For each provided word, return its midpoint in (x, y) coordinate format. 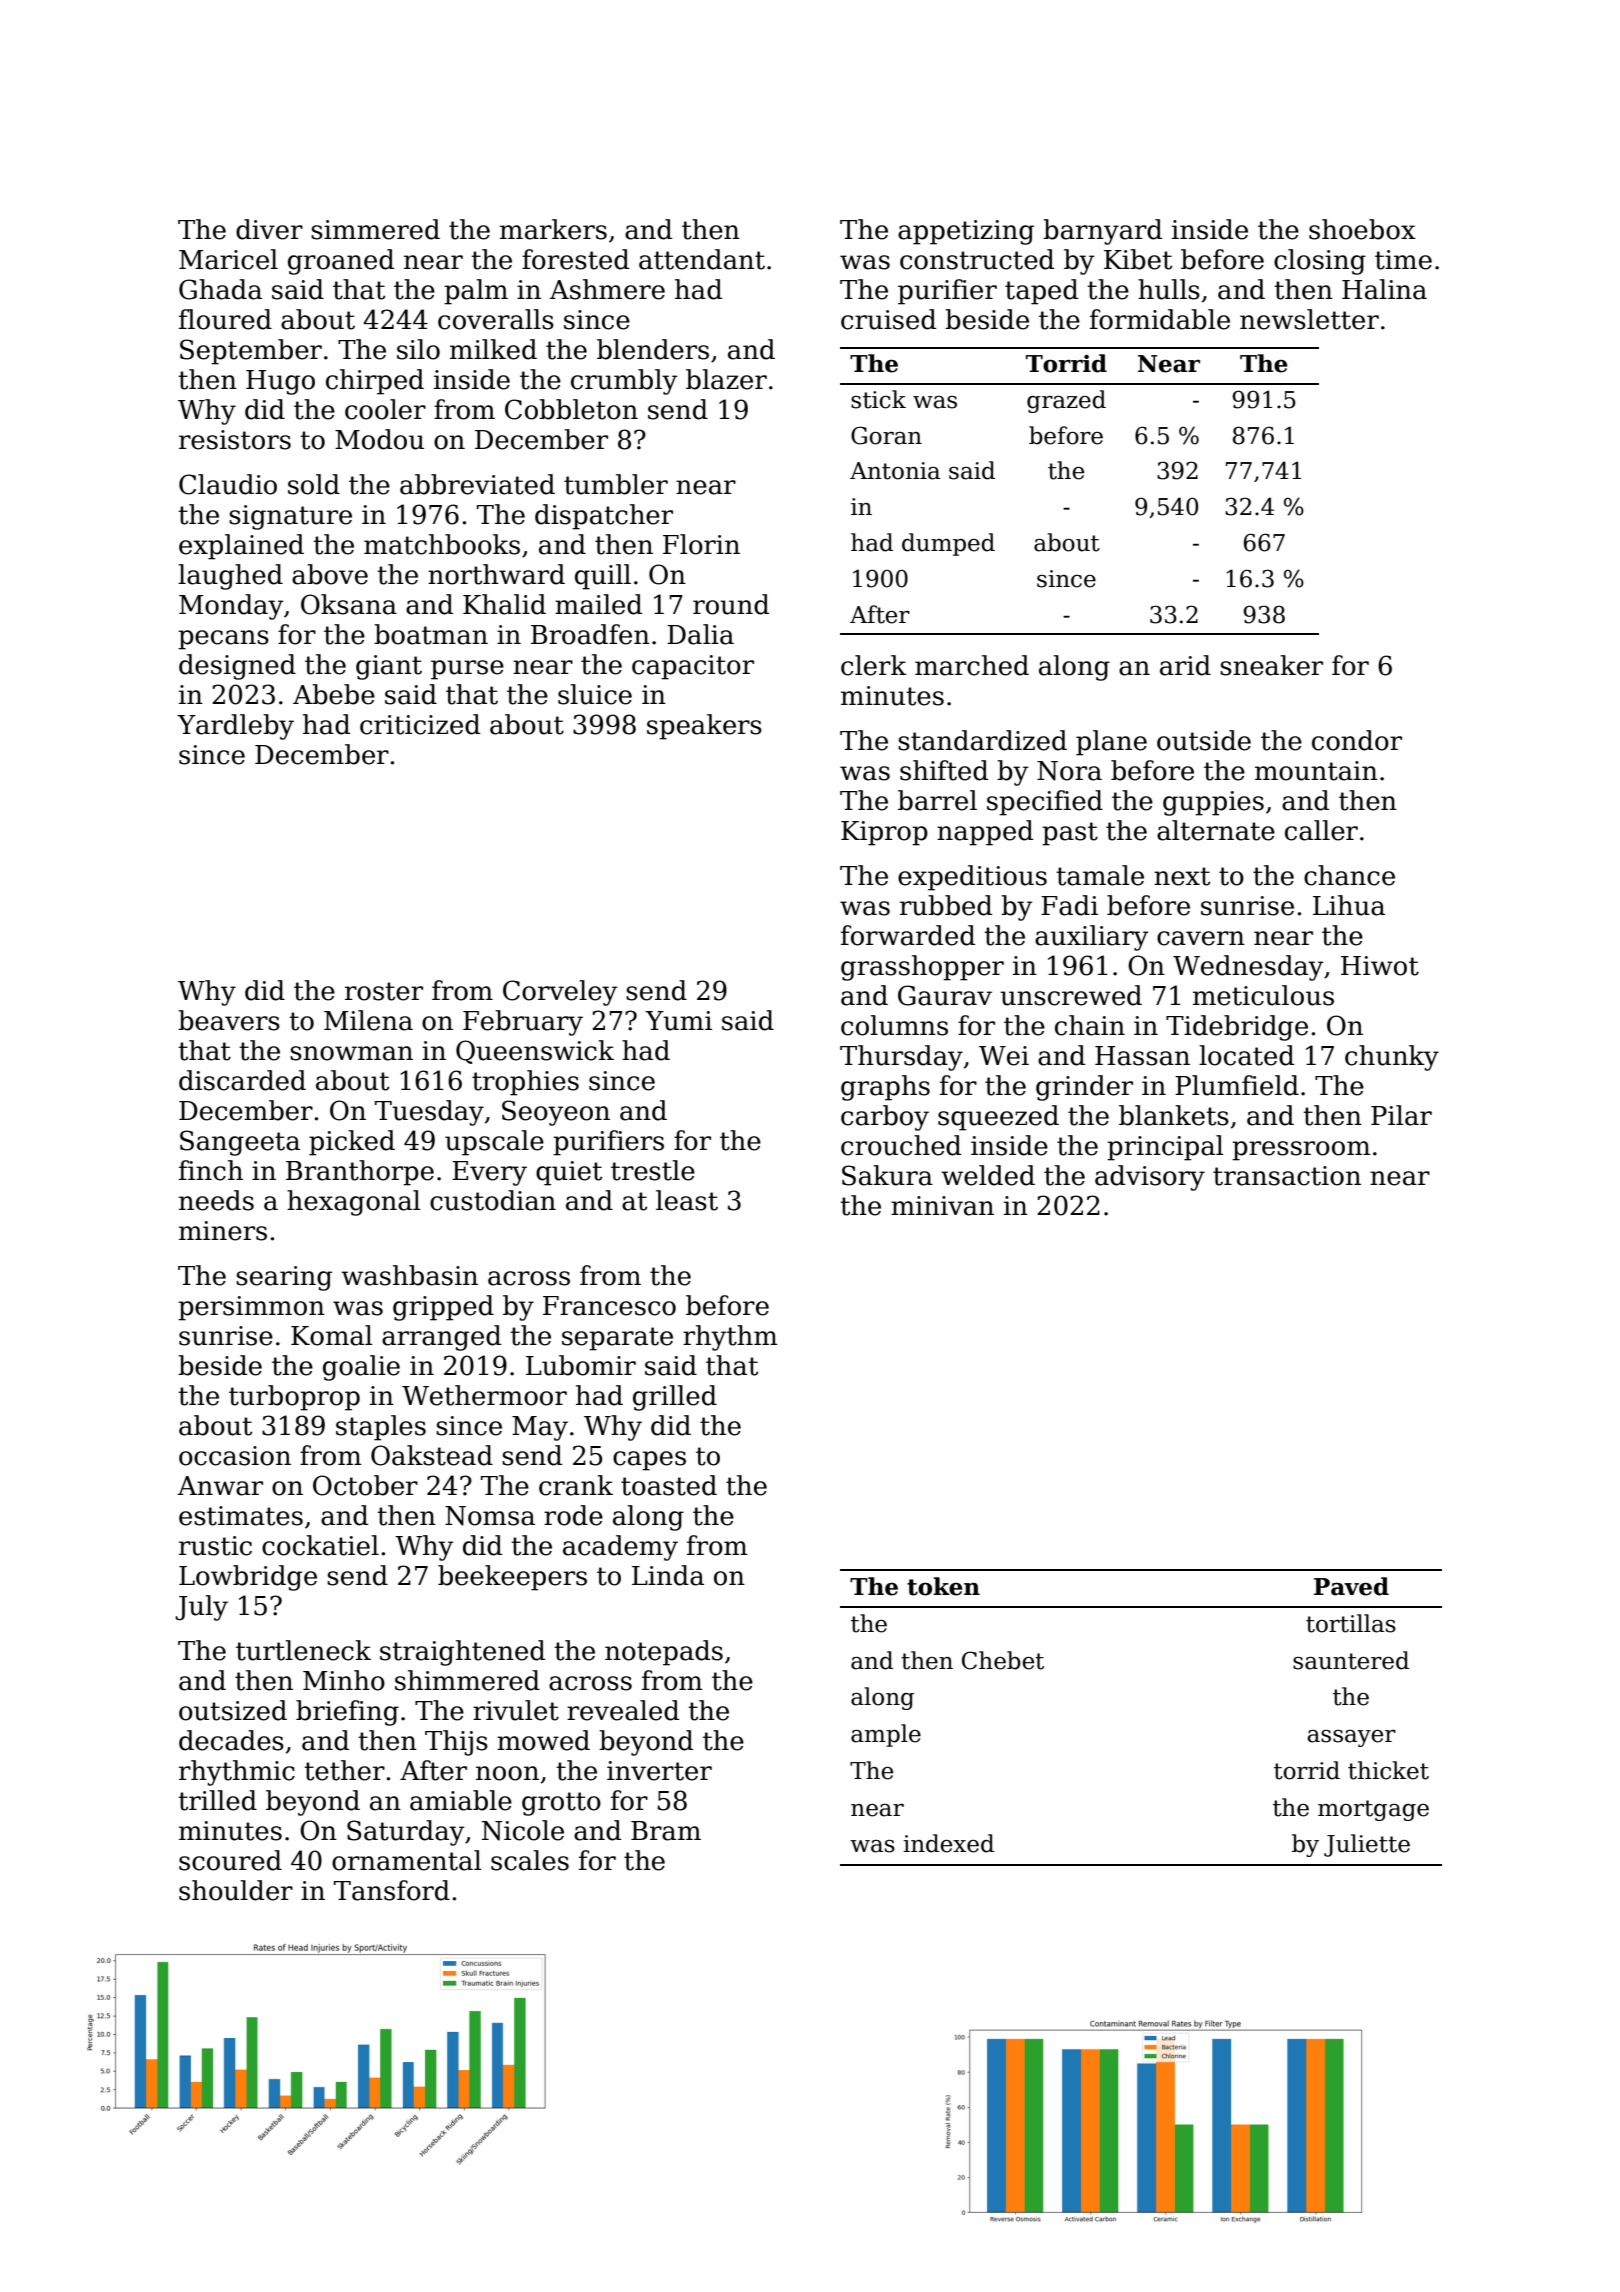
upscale (494, 1143)
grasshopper (922, 968)
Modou (379, 439)
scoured (230, 1860)
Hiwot (1380, 966)
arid (1185, 665)
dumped (948, 544)
